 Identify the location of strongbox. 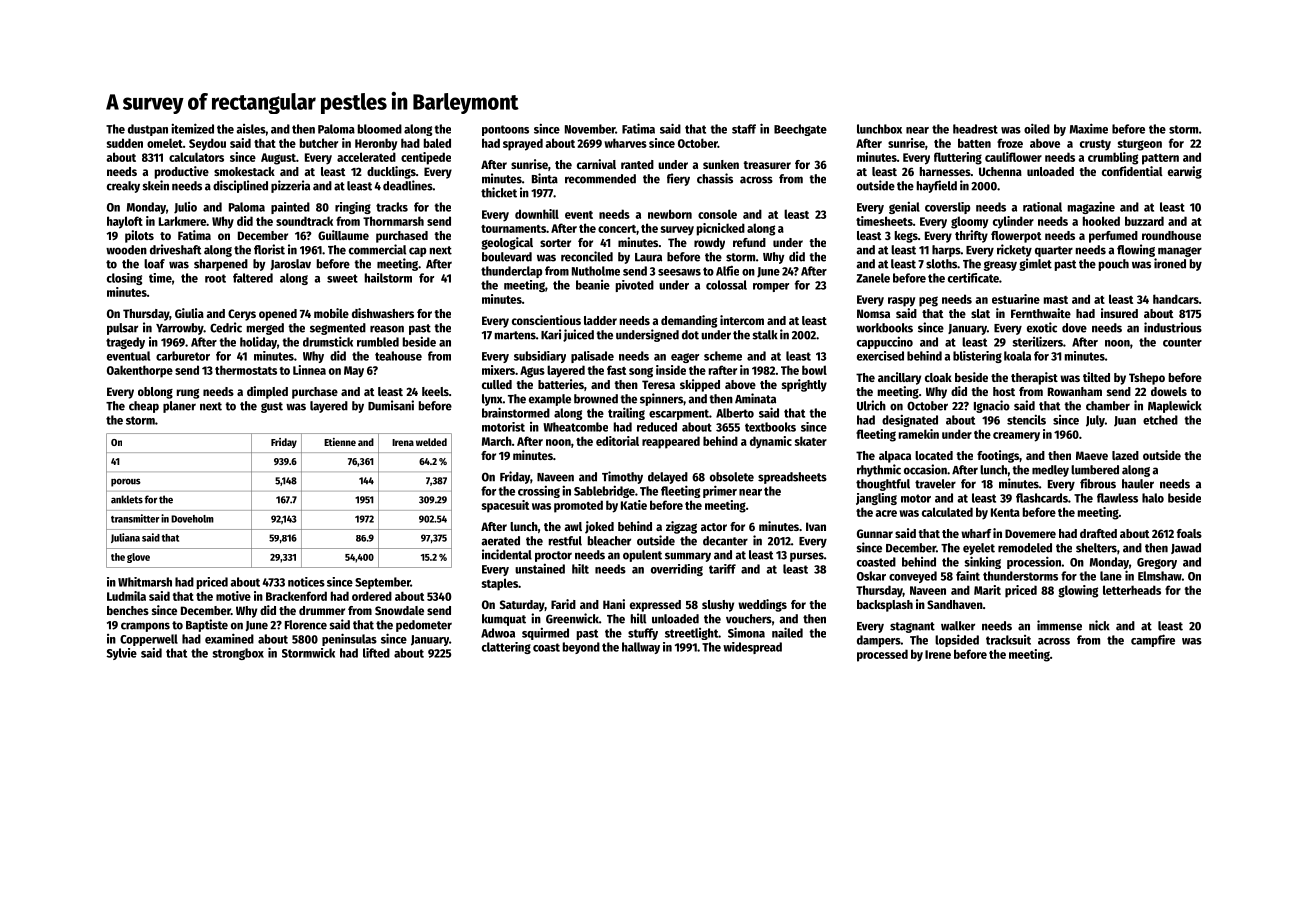
(238, 654).
